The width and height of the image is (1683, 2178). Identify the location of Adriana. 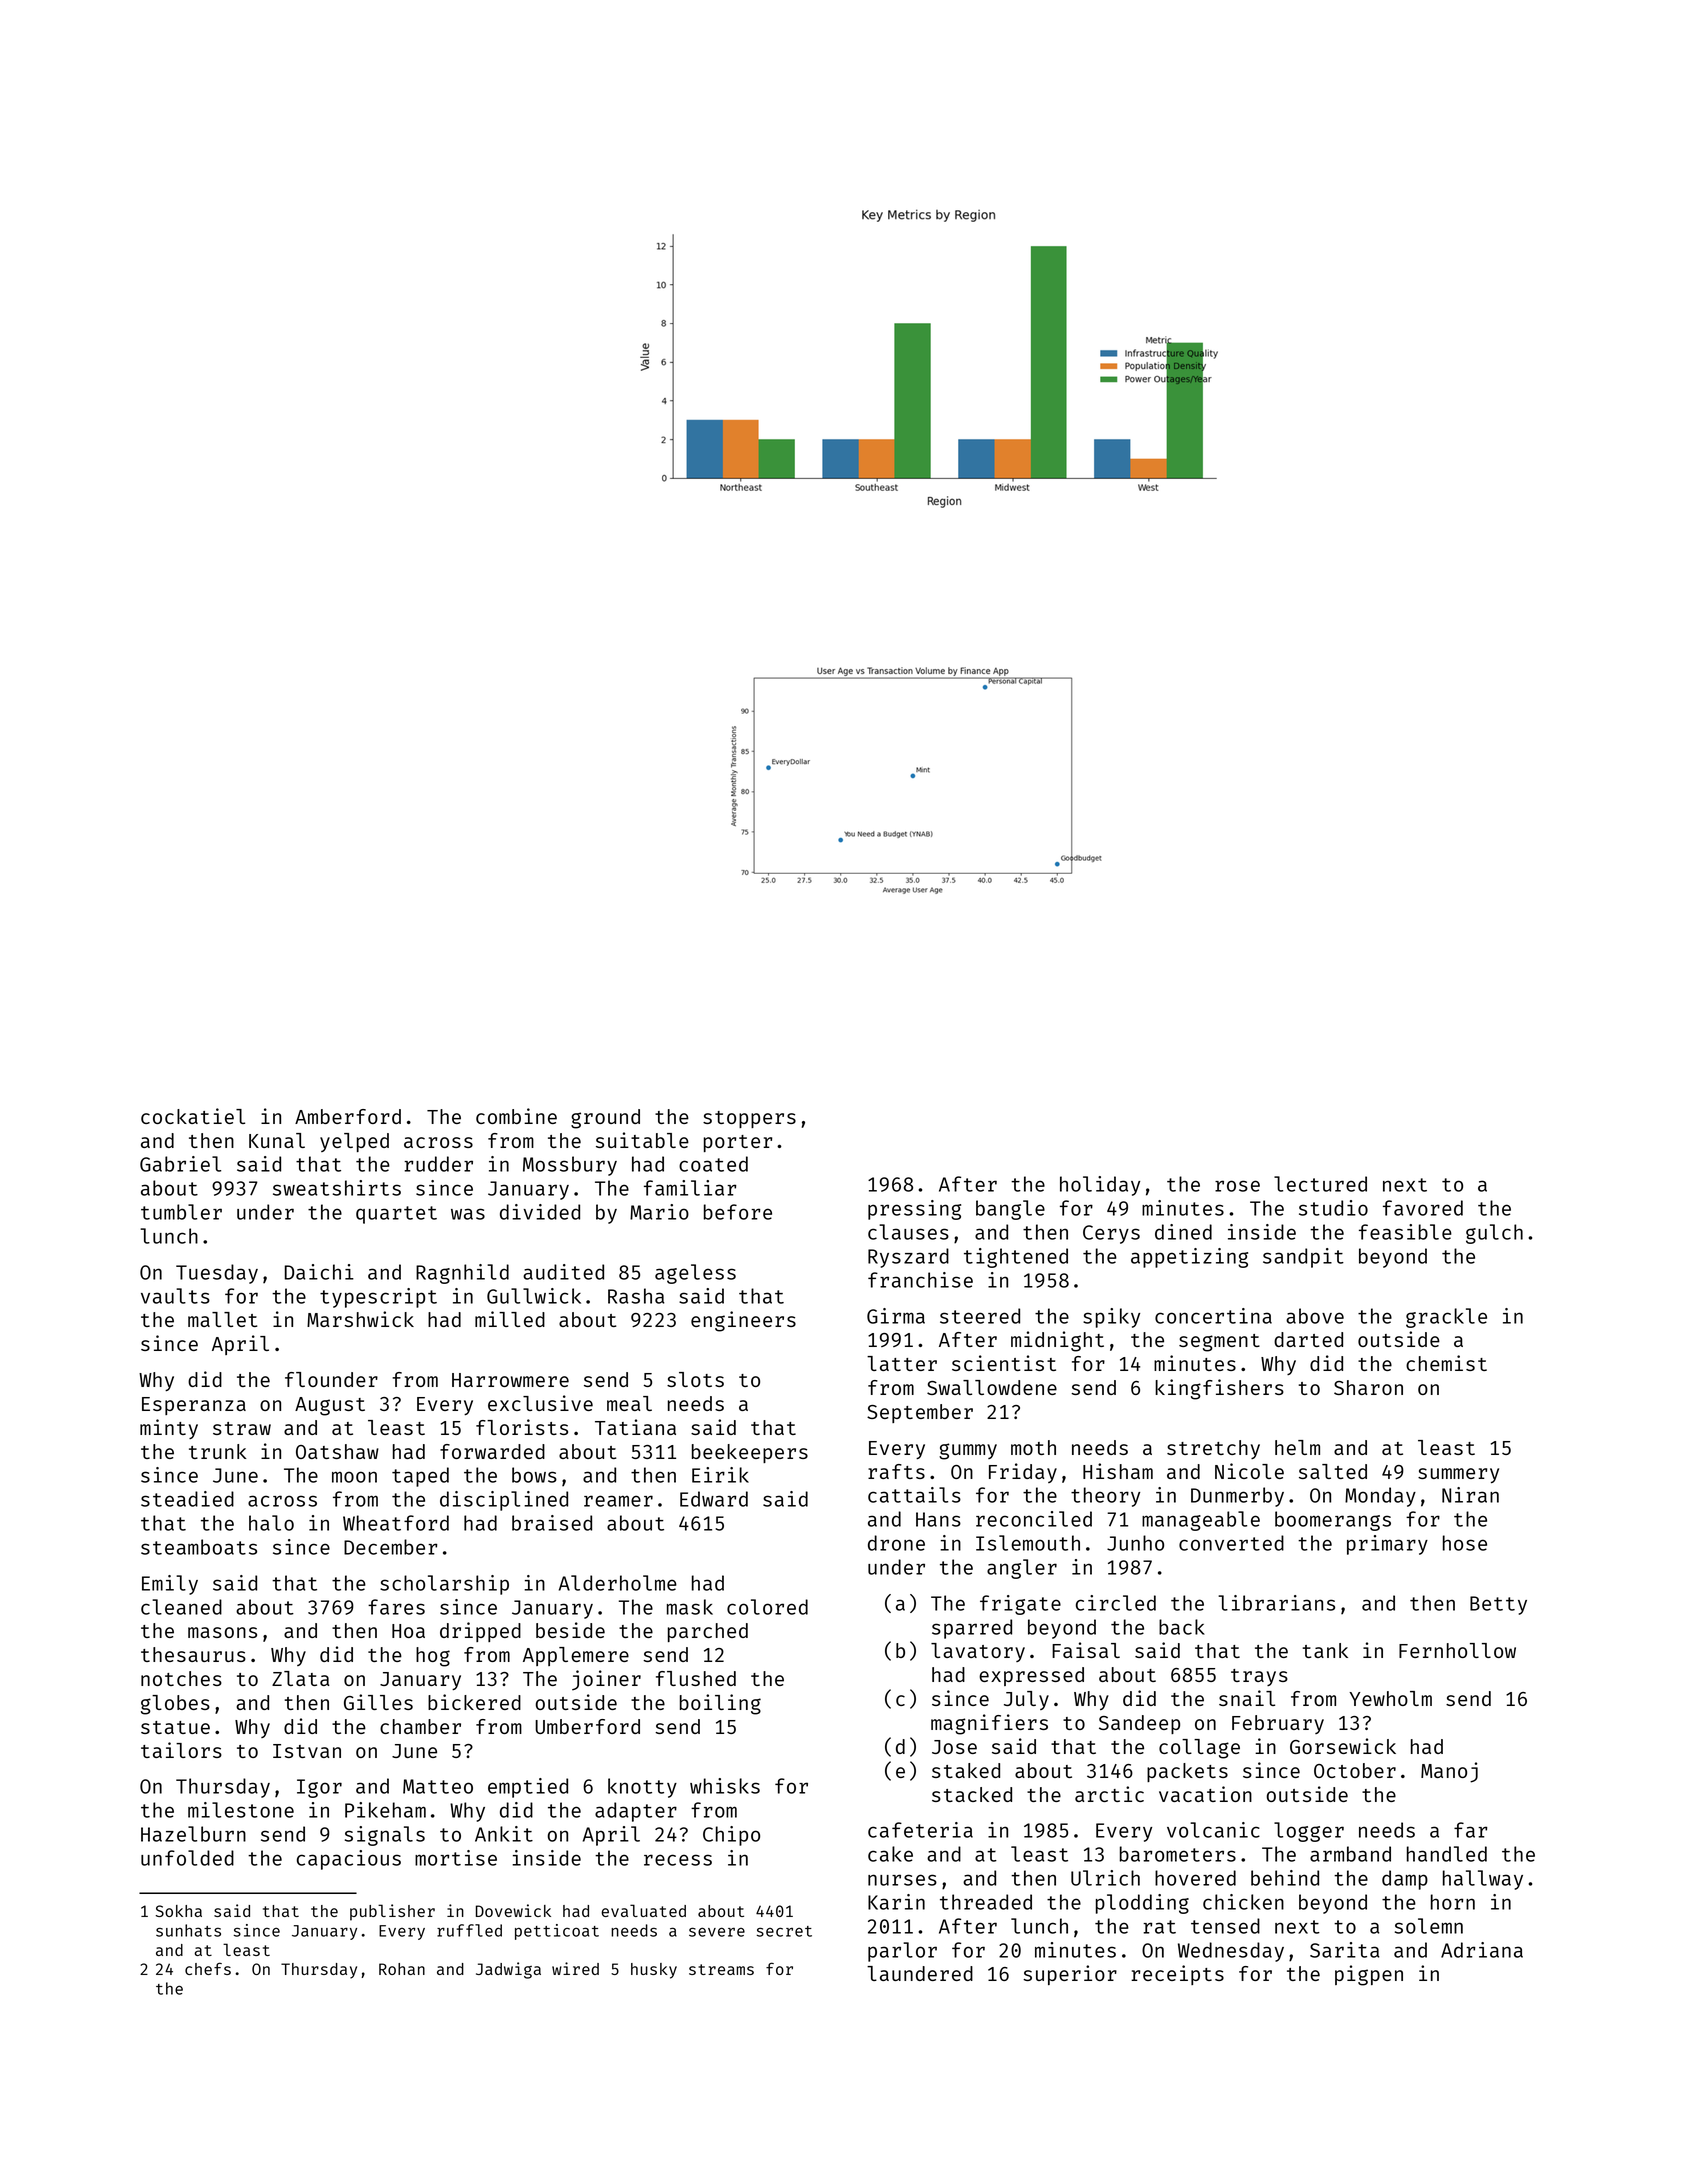
(1482, 1950).
